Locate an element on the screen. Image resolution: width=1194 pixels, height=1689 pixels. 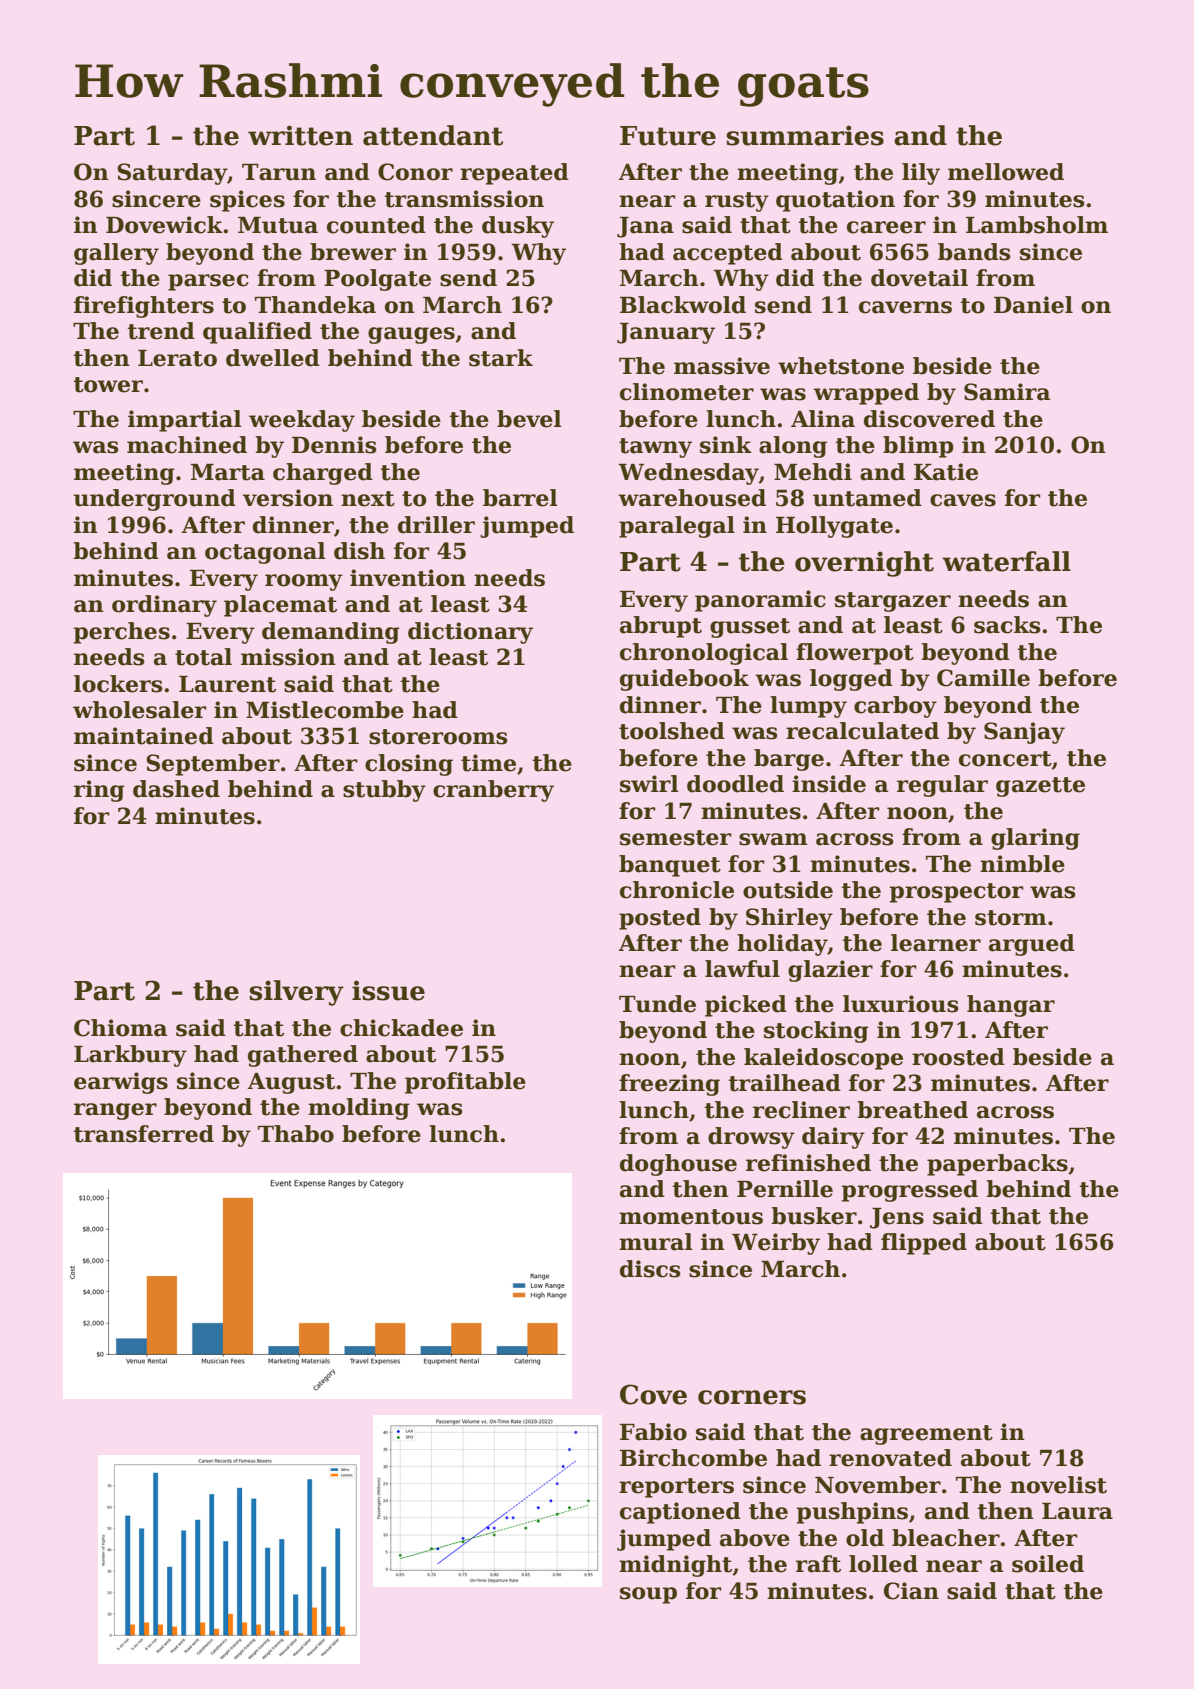
mellowed is located at coordinates (1006, 172).
